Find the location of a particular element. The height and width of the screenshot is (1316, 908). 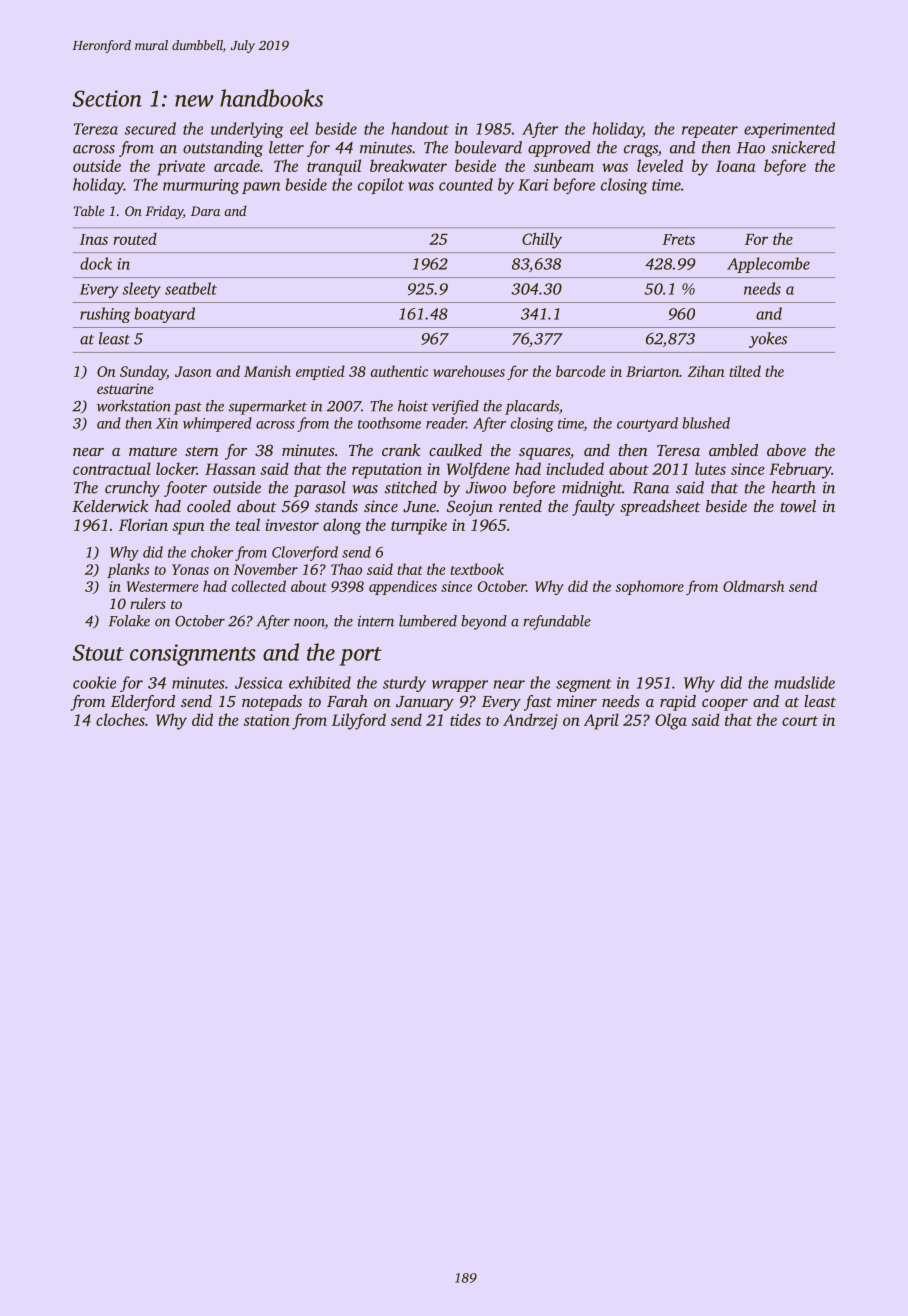

Lilyford is located at coordinates (359, 721).
